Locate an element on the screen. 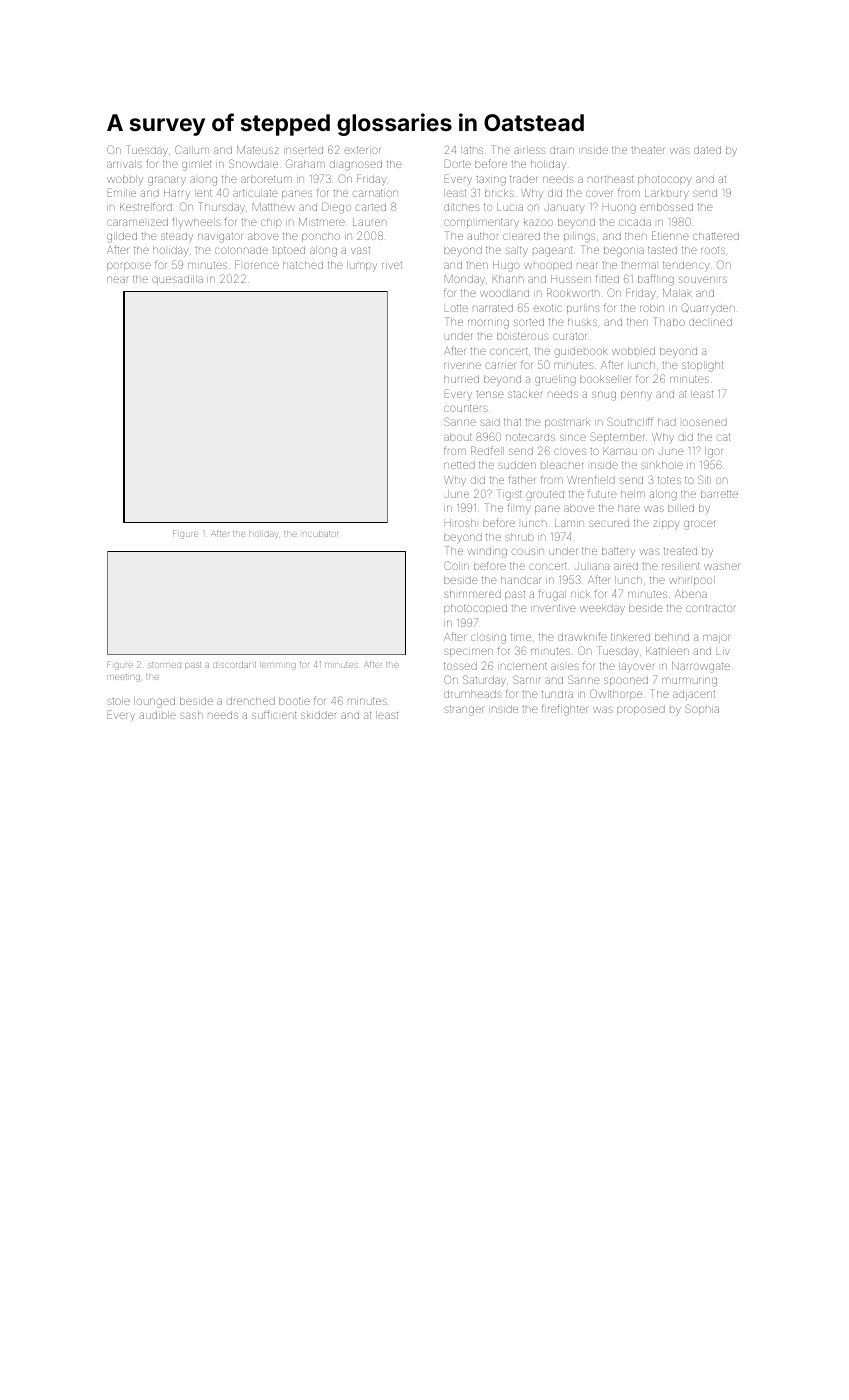  poncho is located at coordinates (321, 237).
